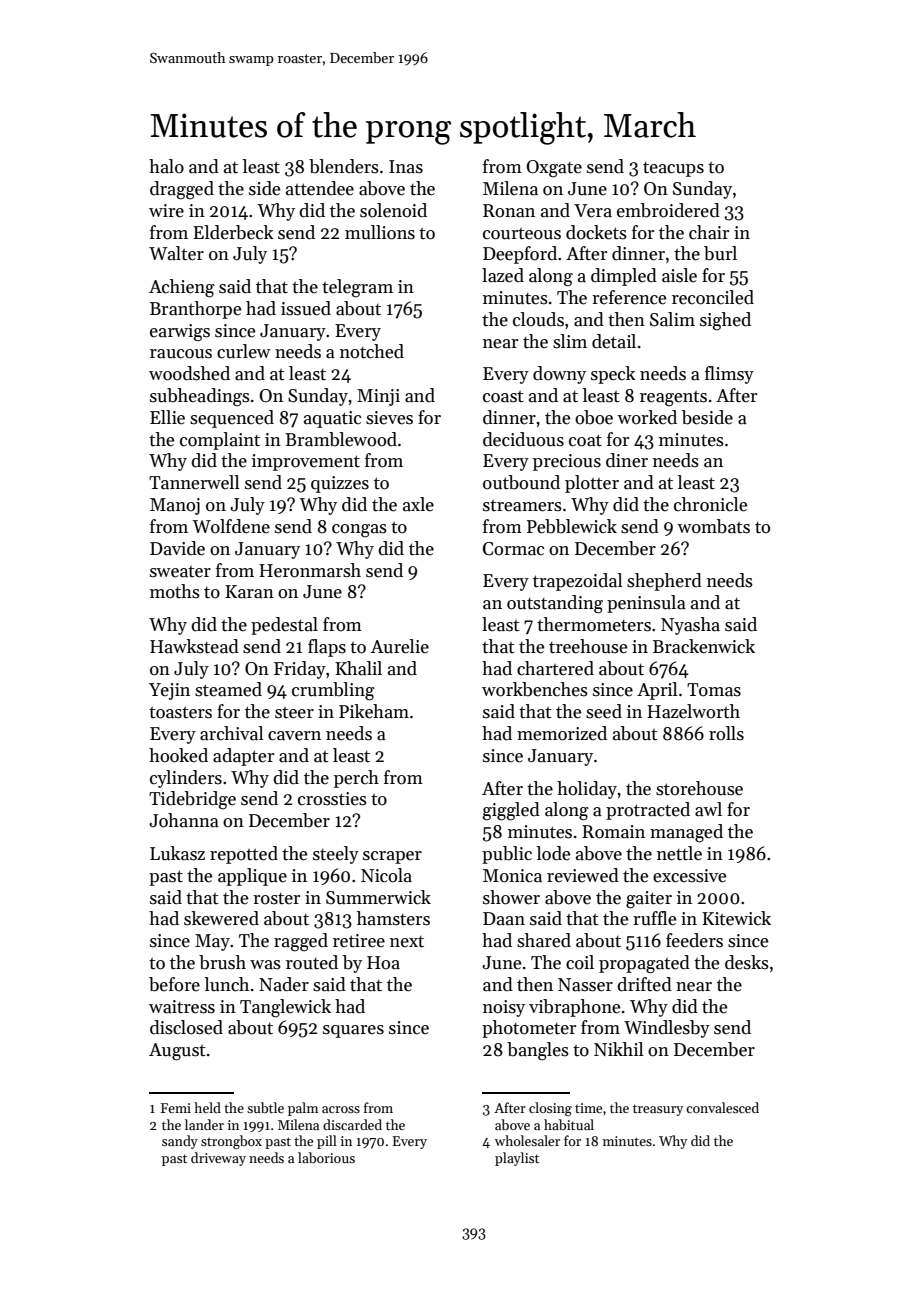 This screenshot has height=1311, width=924. Describe the element at coordinates (509, 211) in the screenshot. I see `Ronan` at that location.
